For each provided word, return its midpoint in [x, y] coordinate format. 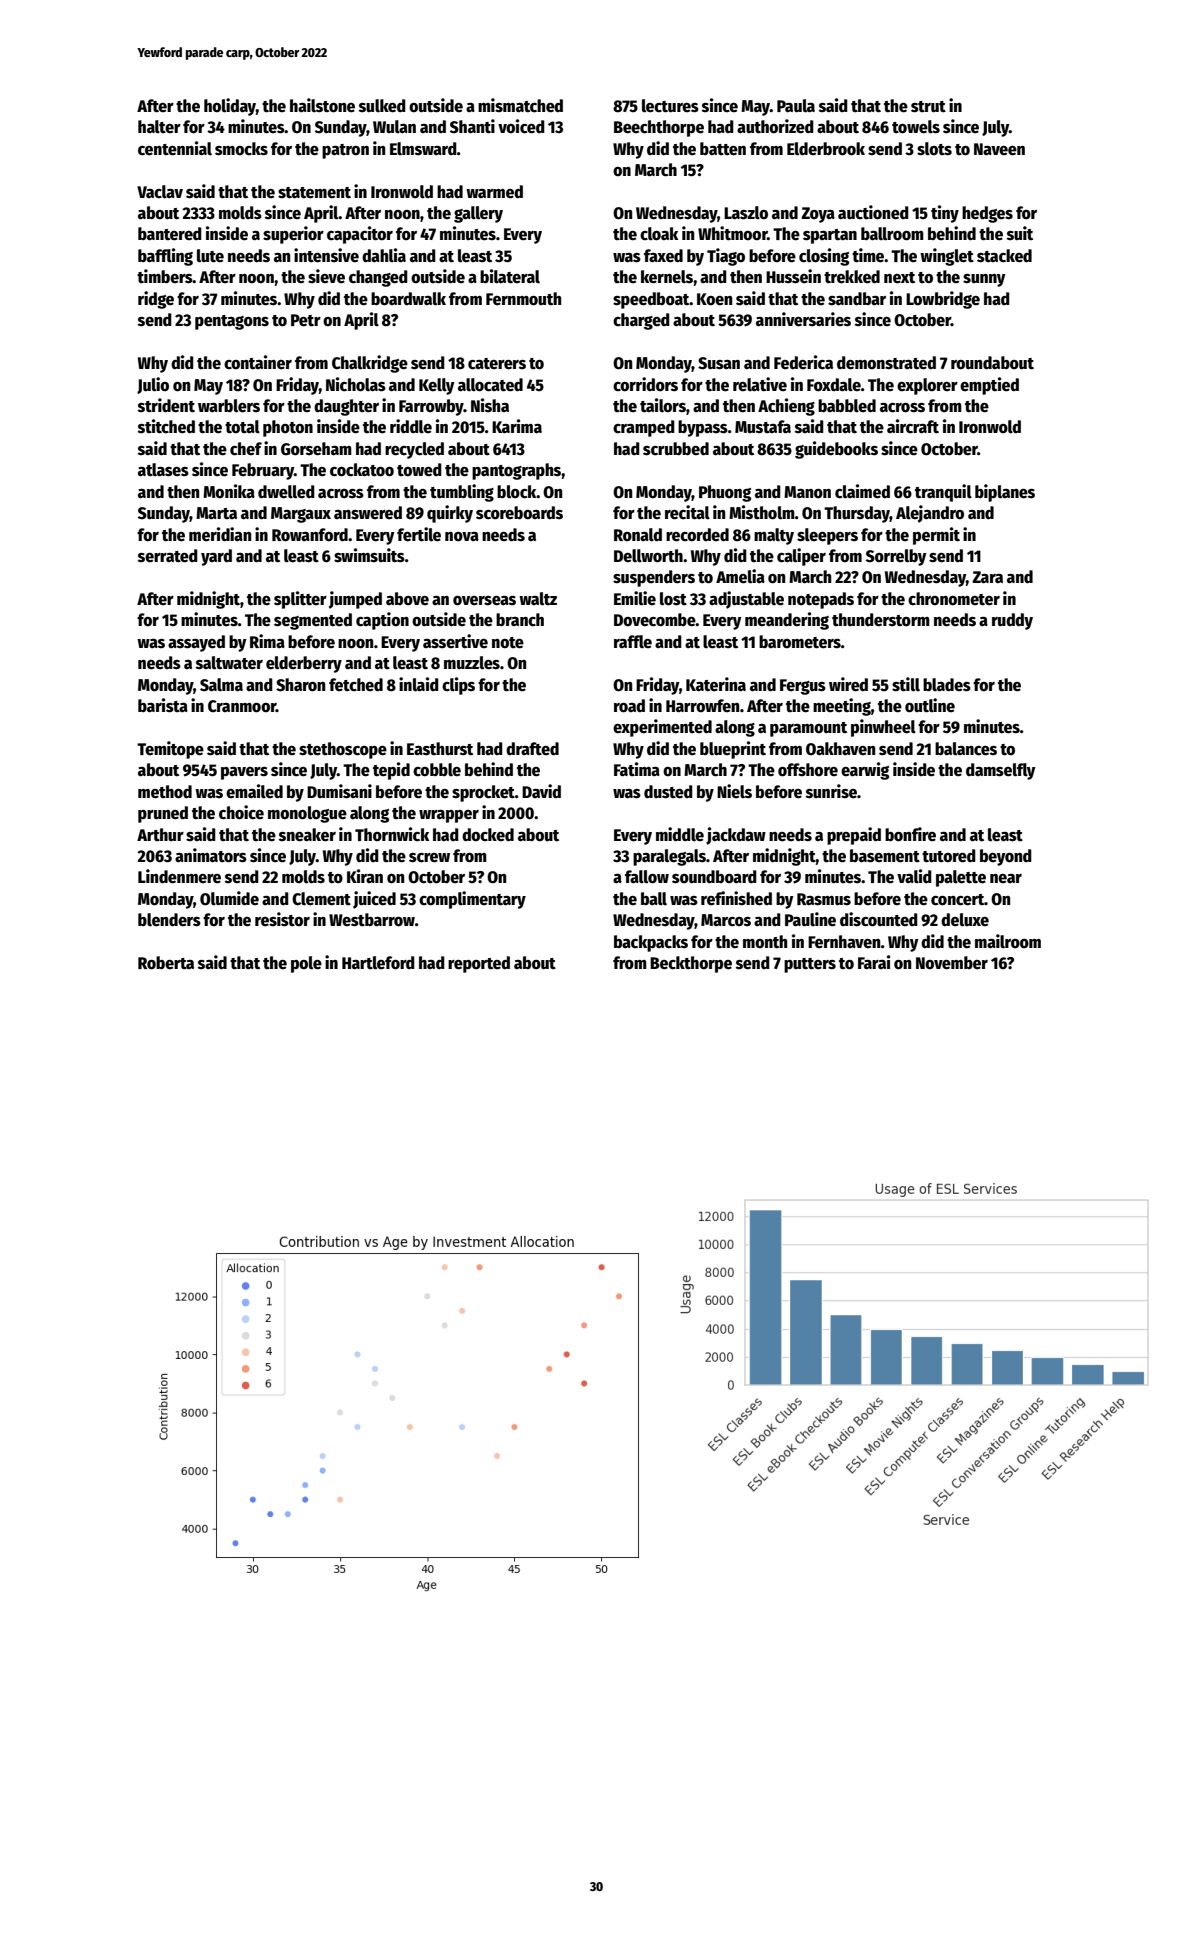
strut [928, 107]
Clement [321, 899]
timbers [165, 276]
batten [723, 149]
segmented [313, 621]
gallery [478, 214]
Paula [796, 106]
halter [159, 127]
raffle [633, 642]
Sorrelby [896, 557]
